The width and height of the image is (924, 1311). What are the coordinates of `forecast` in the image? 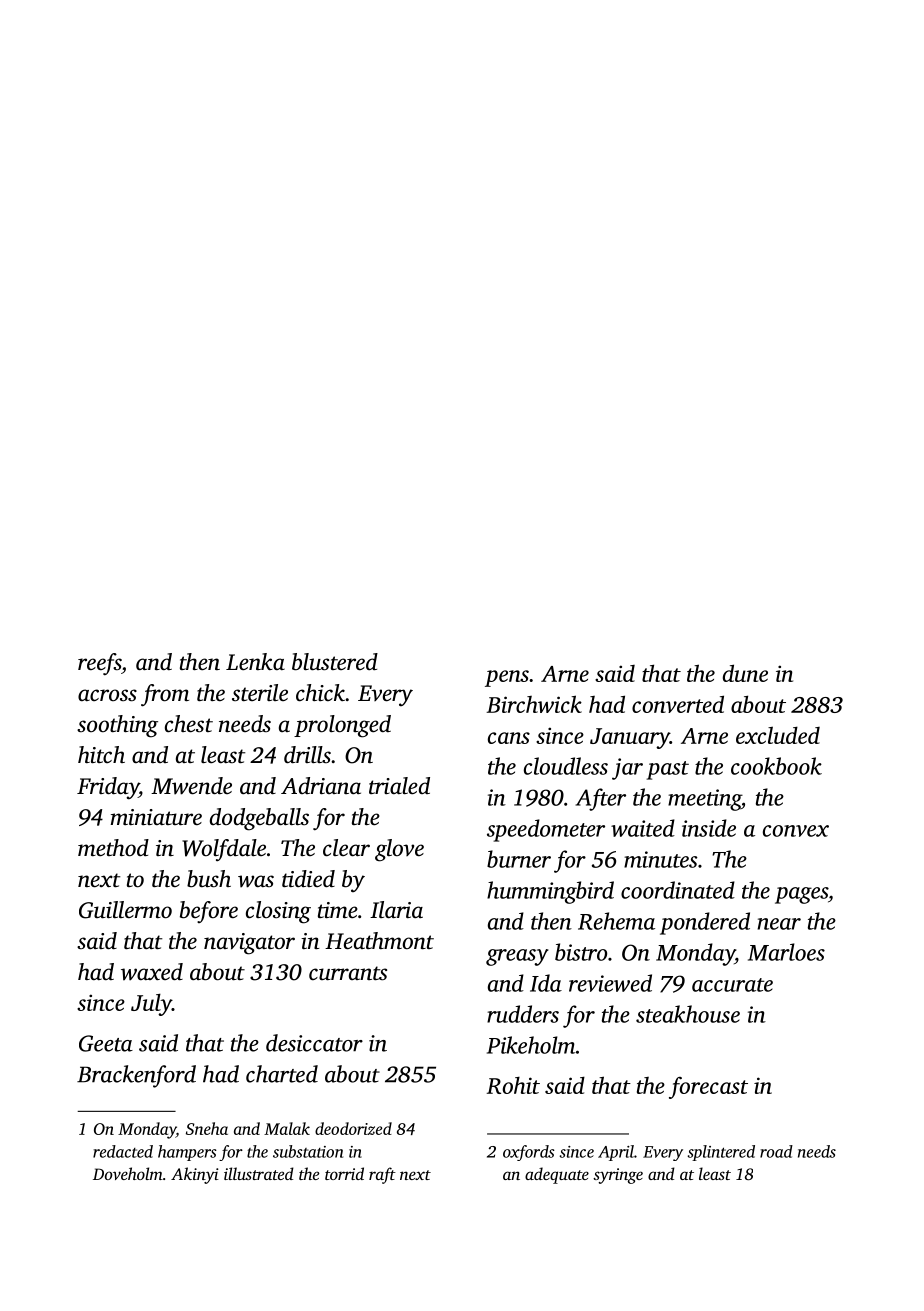 It's located at (708, 1088).
